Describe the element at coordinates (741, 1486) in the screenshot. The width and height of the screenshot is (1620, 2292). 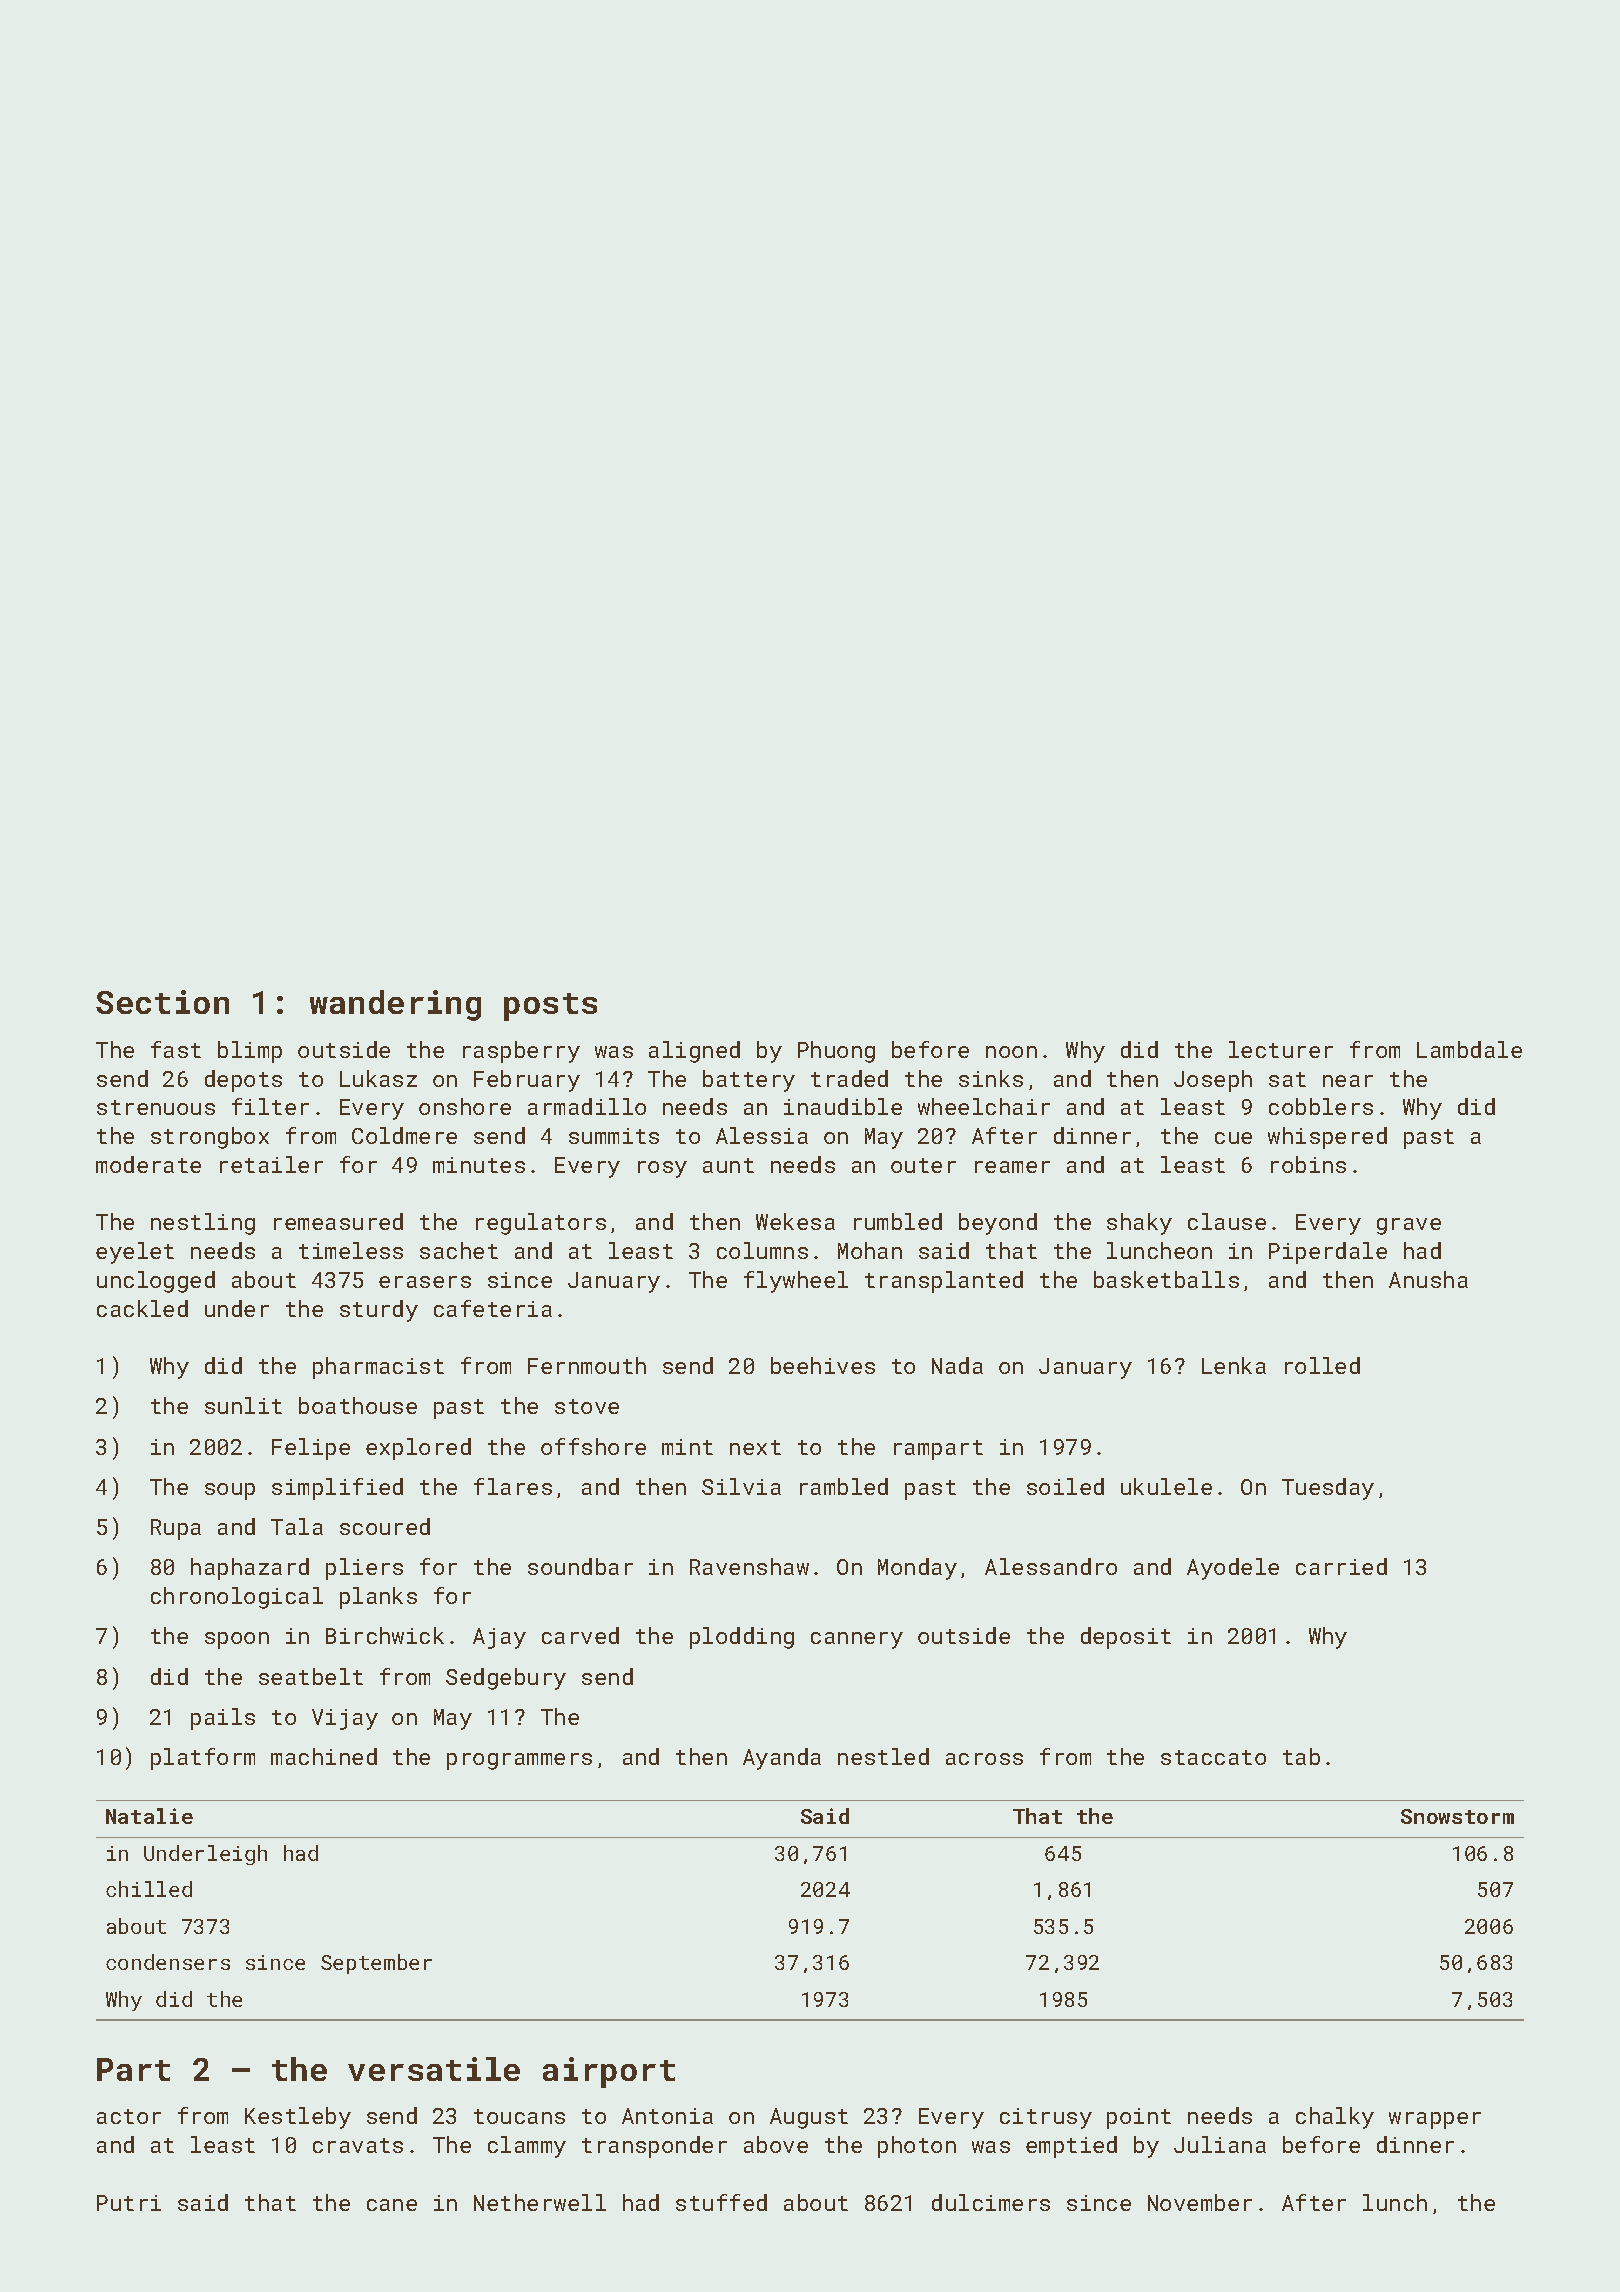
I see `Silvia` at that location.
